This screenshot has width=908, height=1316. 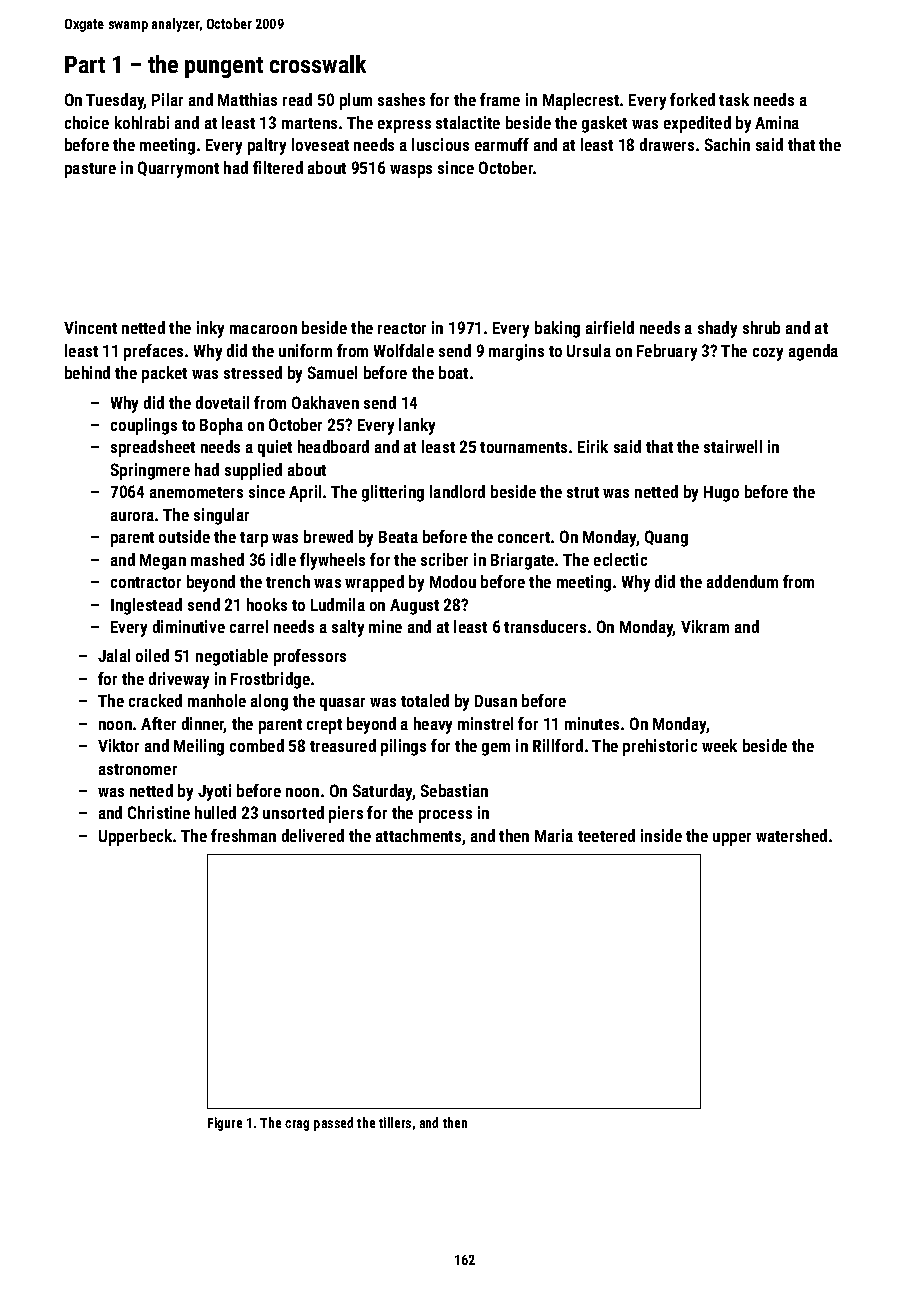 What do you see at coordinates (283, 559) in the screenshot?
I see `idle` at bounding box center [283, 559].
